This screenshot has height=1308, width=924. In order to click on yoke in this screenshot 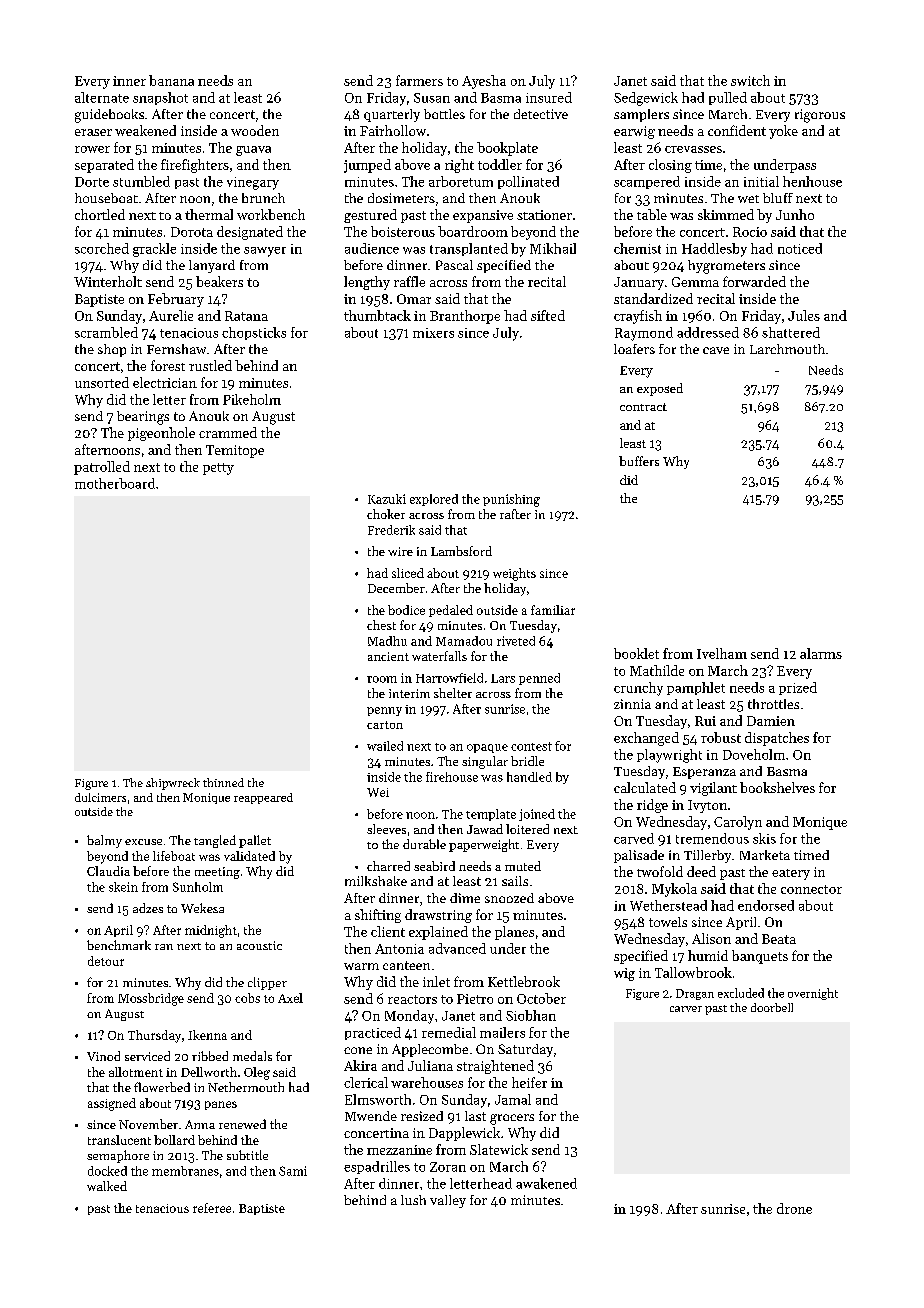, I will do `click(783, 132)`.
